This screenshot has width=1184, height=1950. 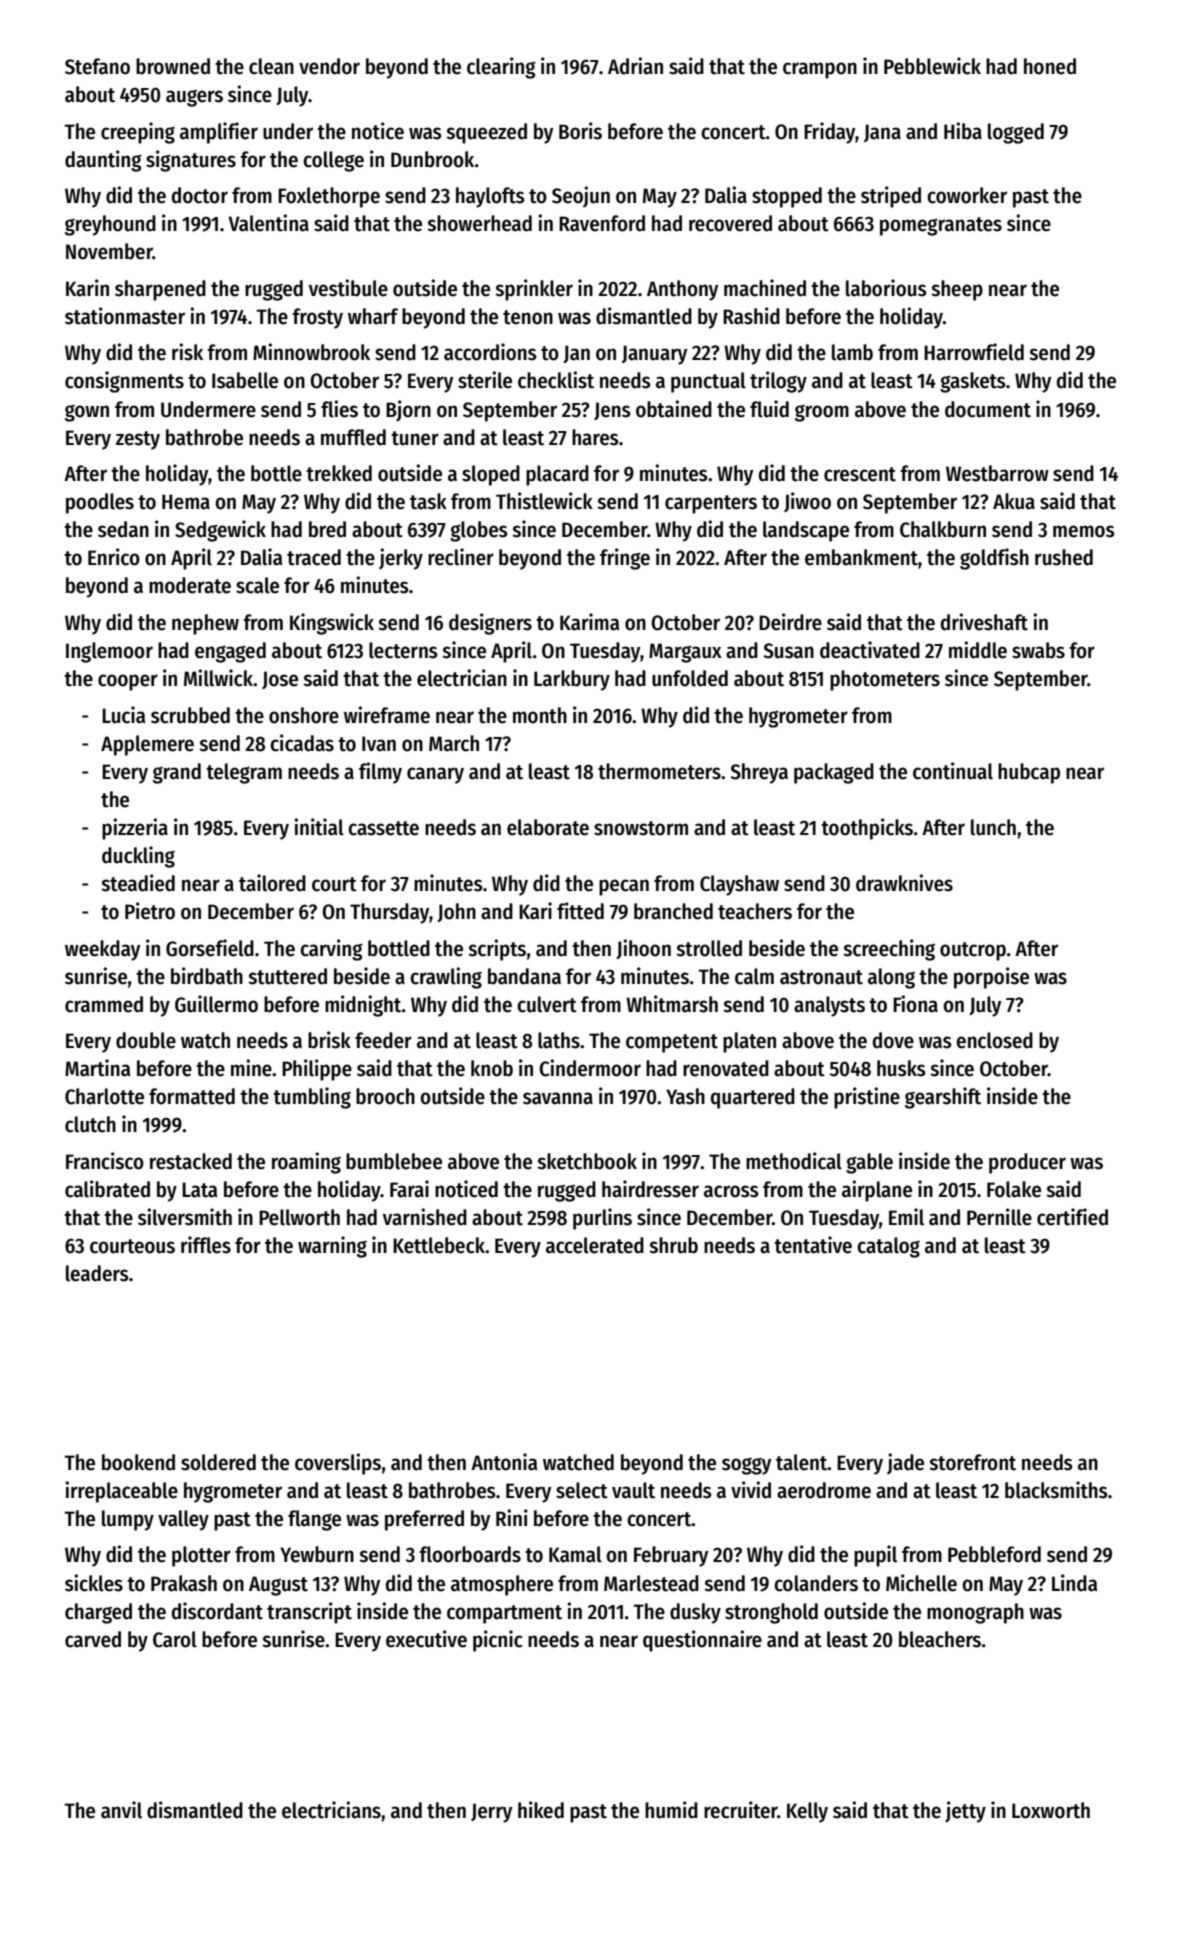 I want to click on machined, so click(x=765, y=288).
